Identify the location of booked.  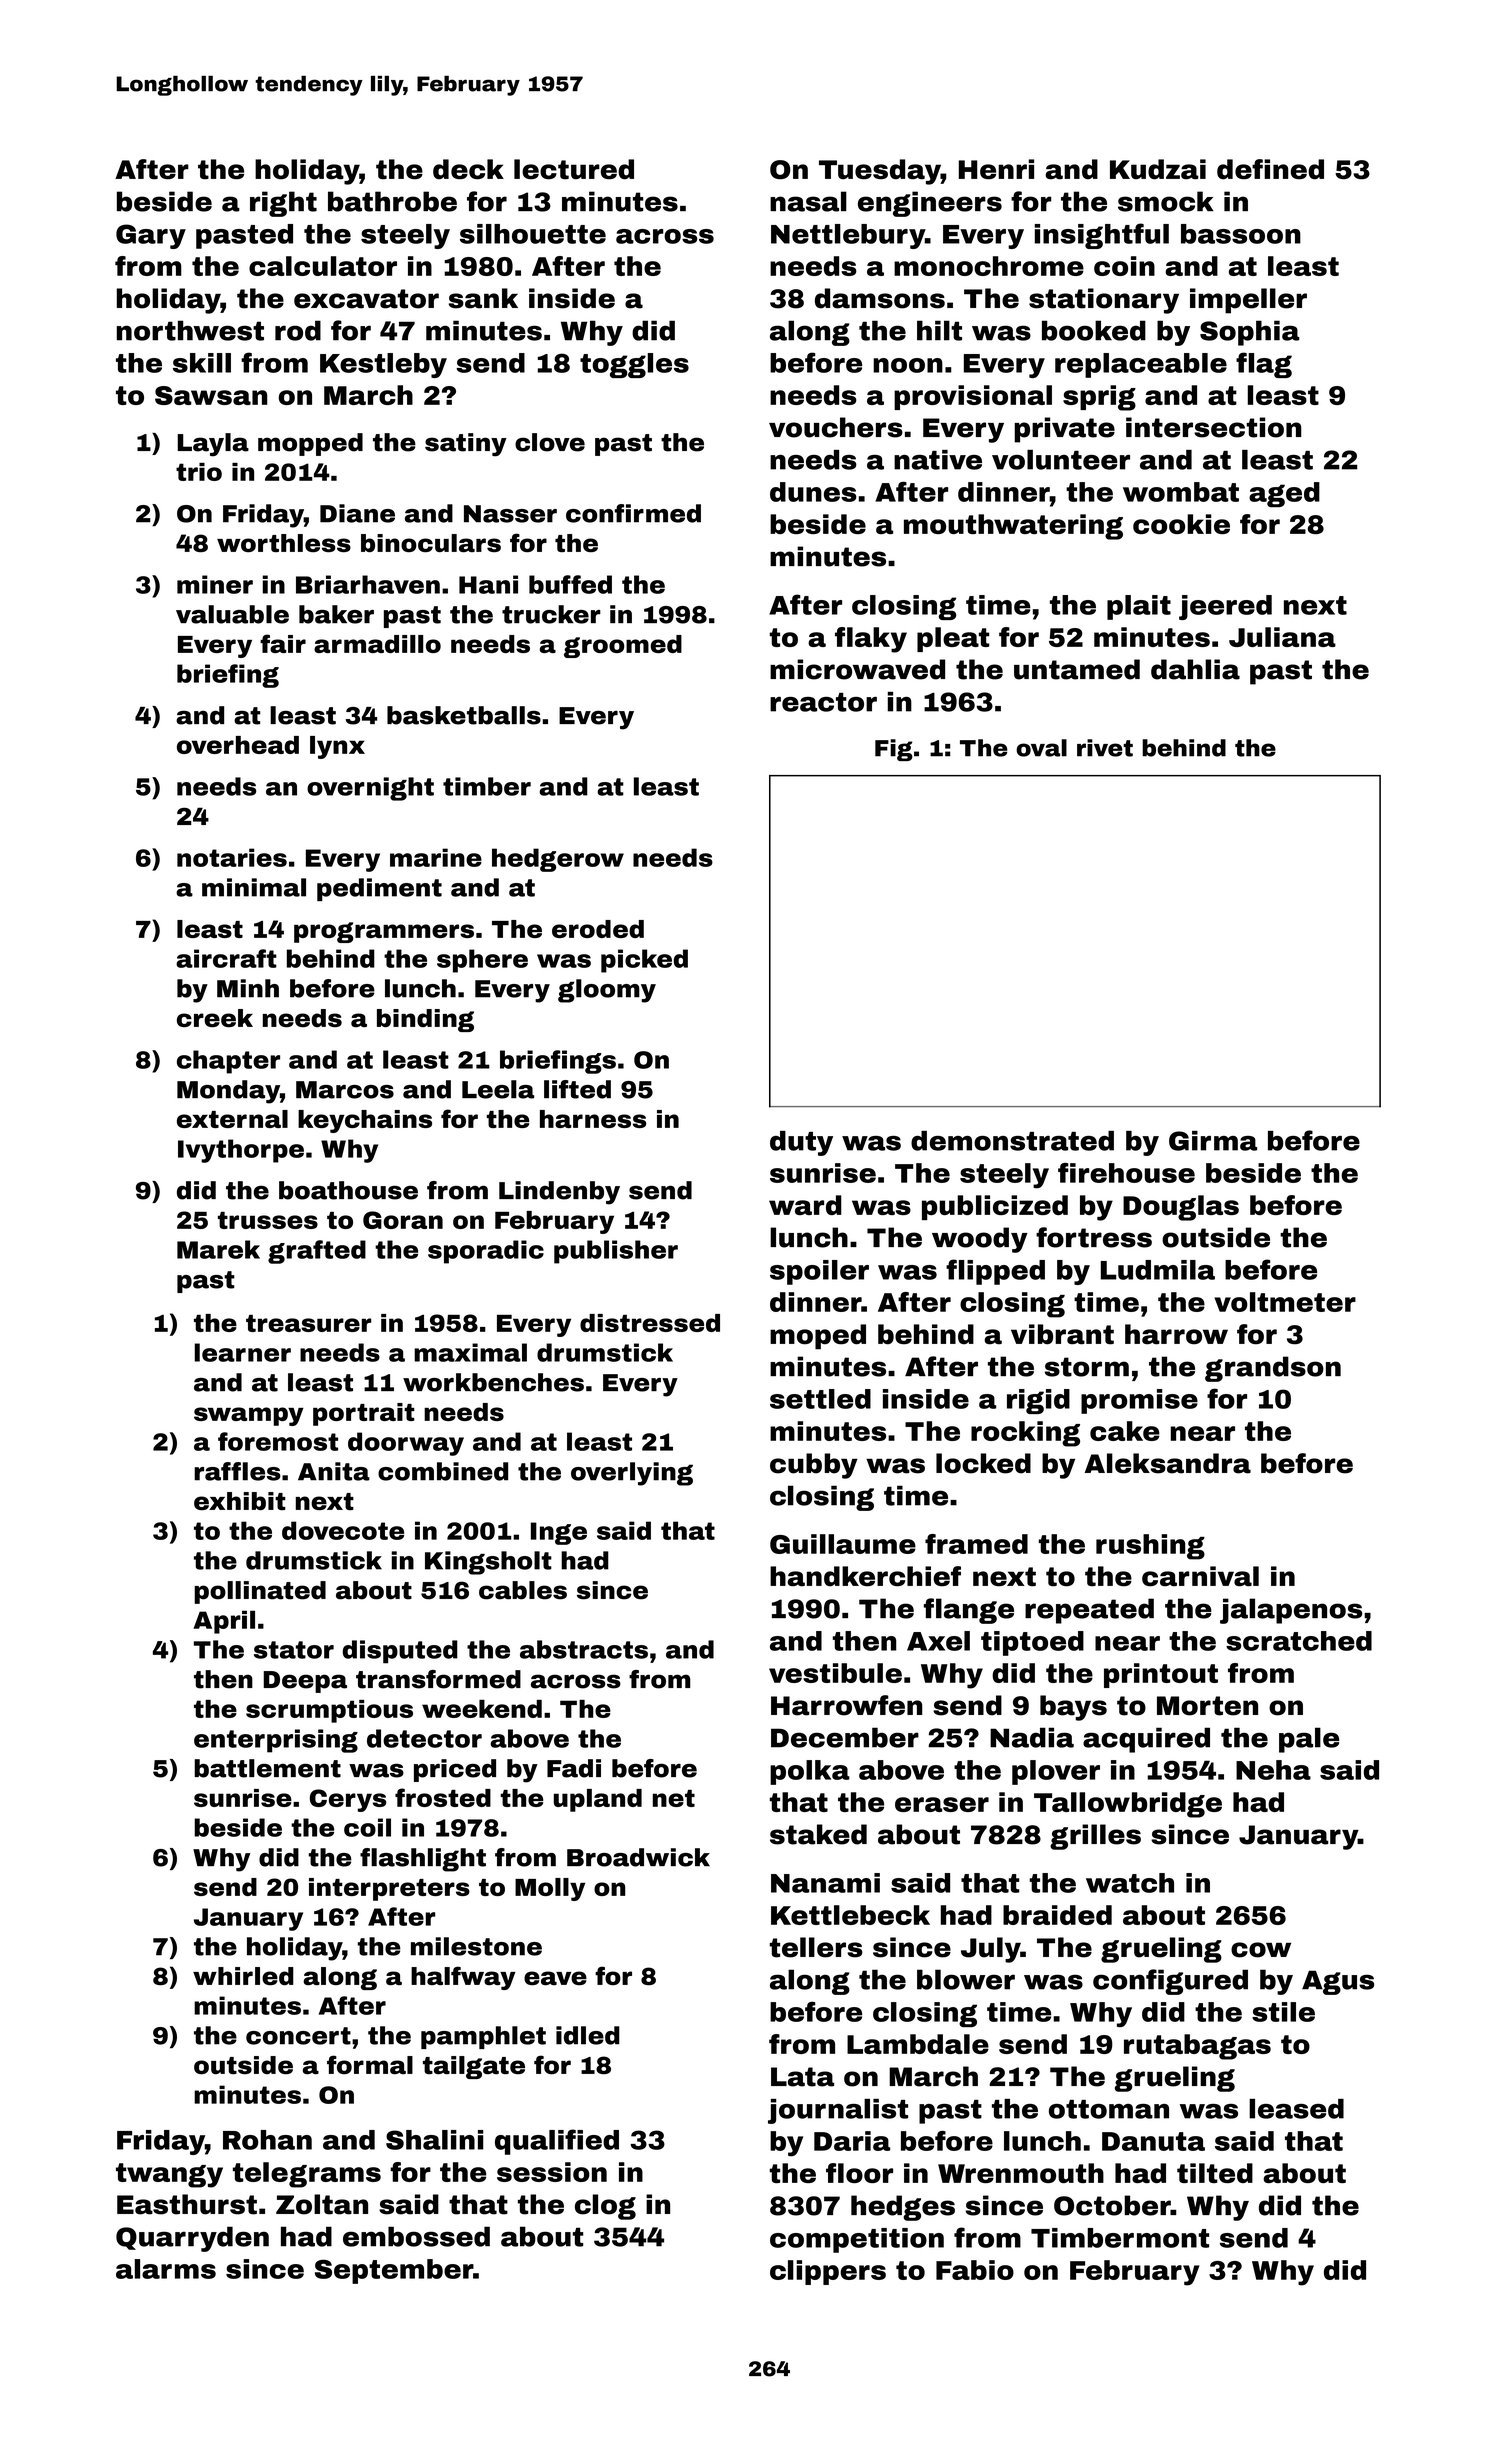
(1094, 330).
